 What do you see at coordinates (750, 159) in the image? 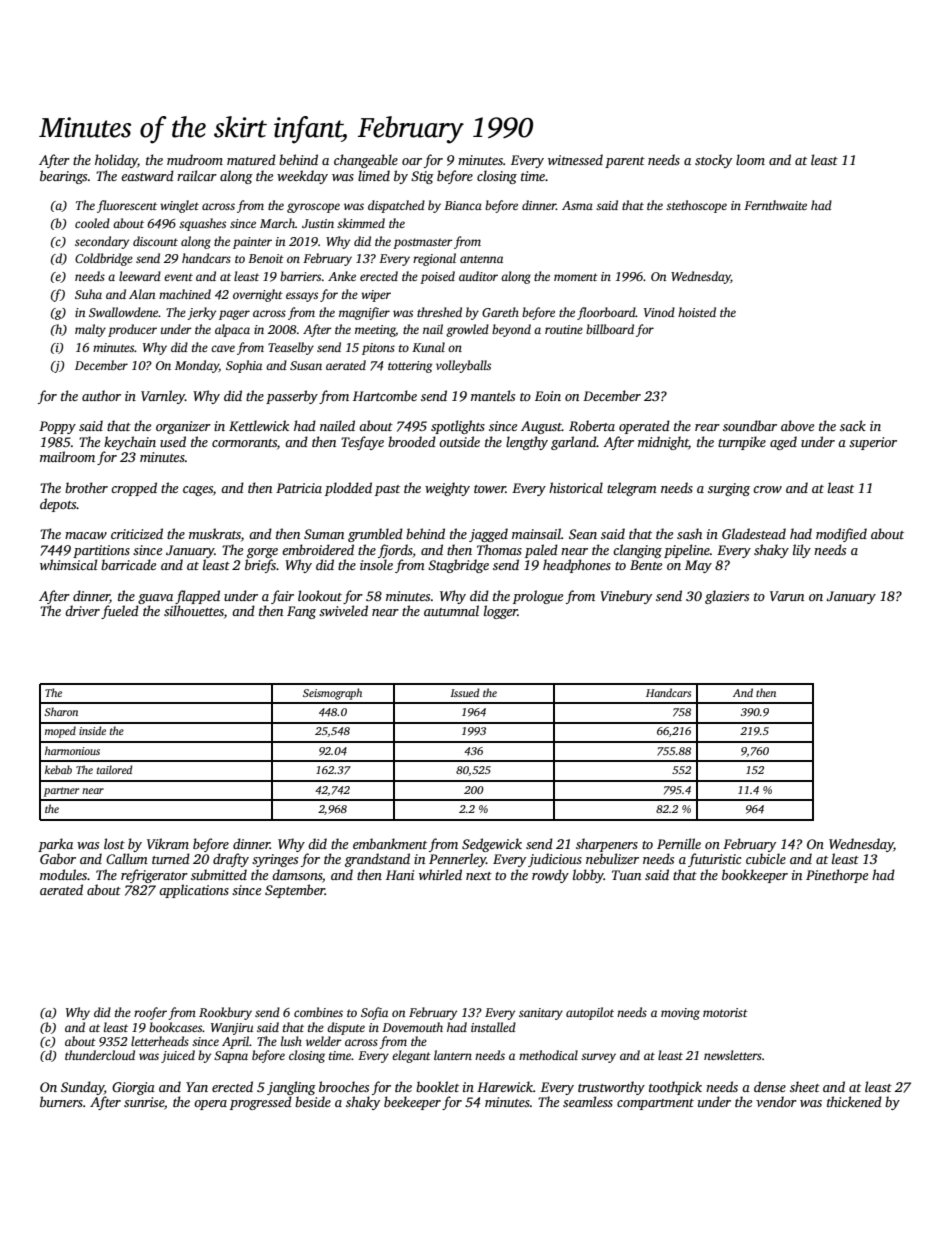
I see `loom` at bounding box center [750, 159].
